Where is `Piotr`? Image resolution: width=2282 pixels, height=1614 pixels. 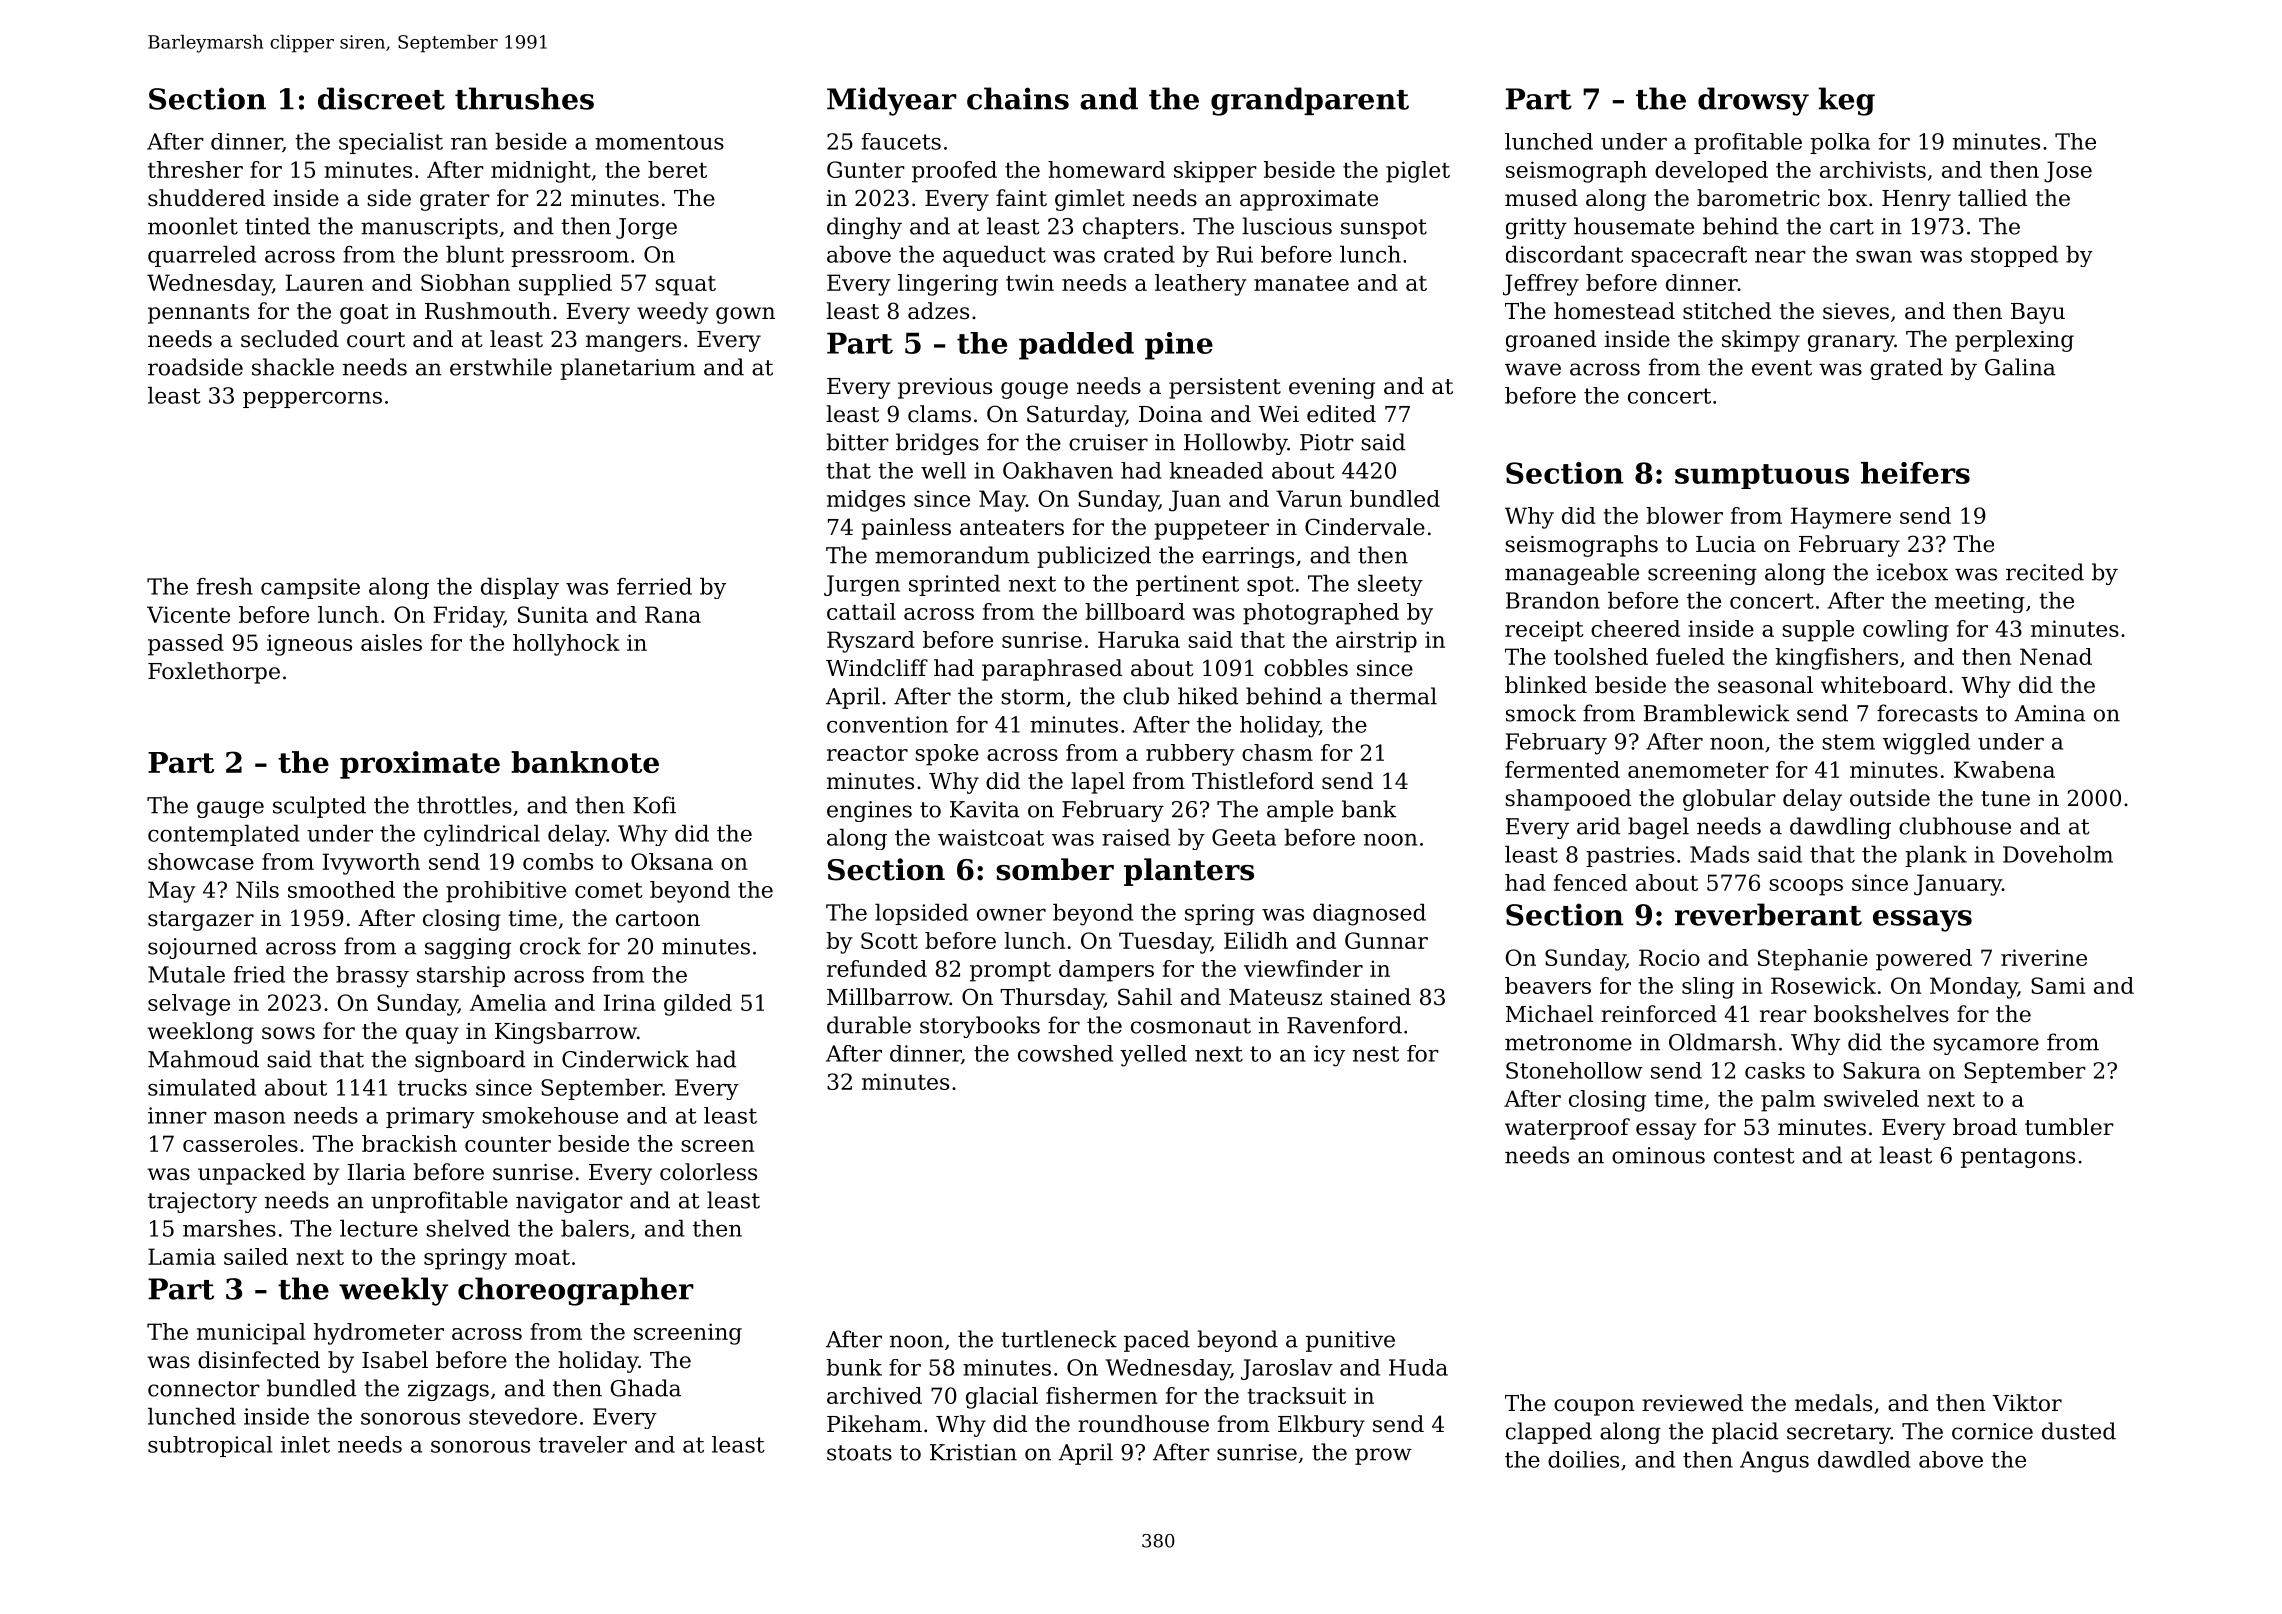 Piotr is located at coordinates (1327, 442).
